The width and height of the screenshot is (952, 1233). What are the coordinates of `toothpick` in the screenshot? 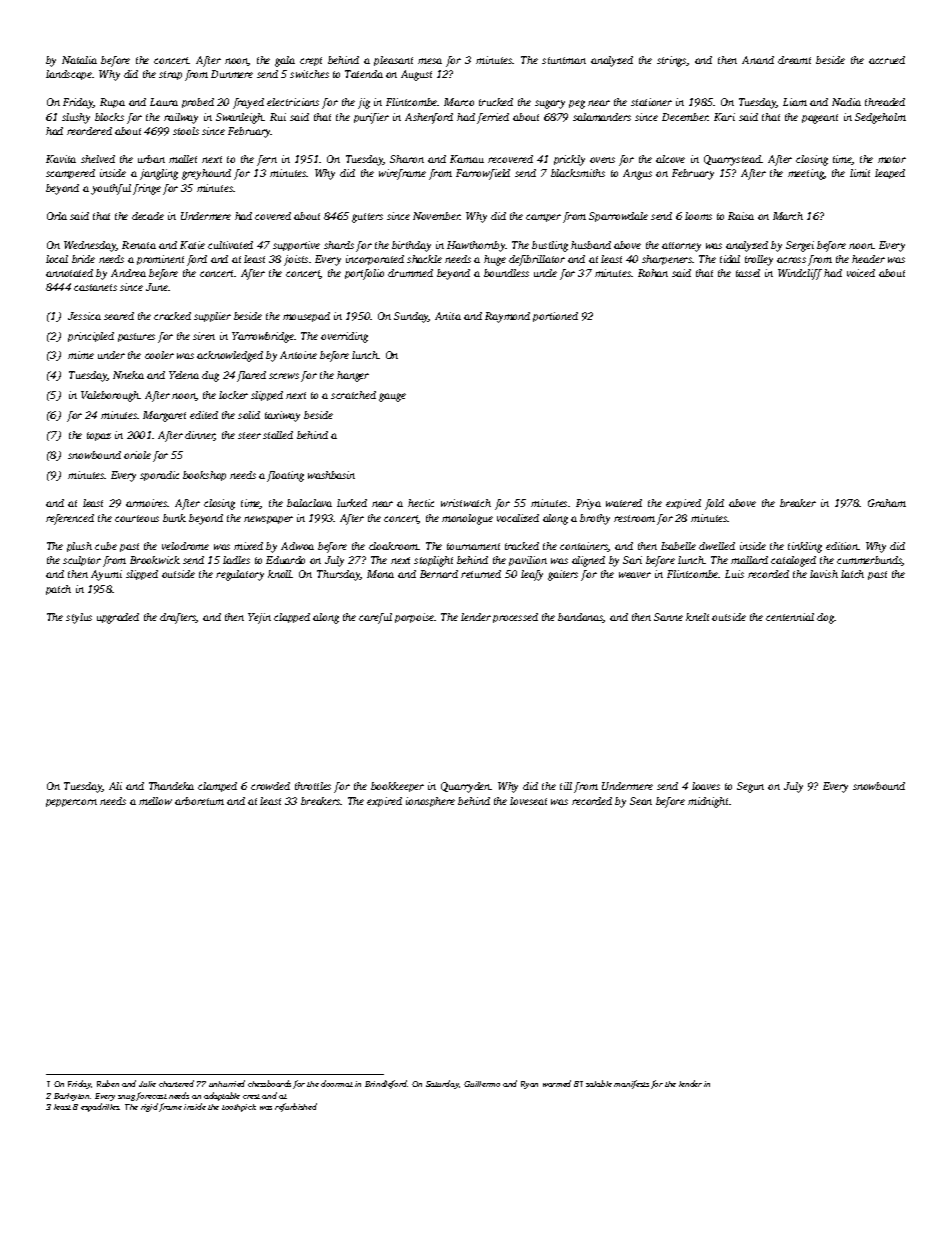 It's located at (239, 1108).
